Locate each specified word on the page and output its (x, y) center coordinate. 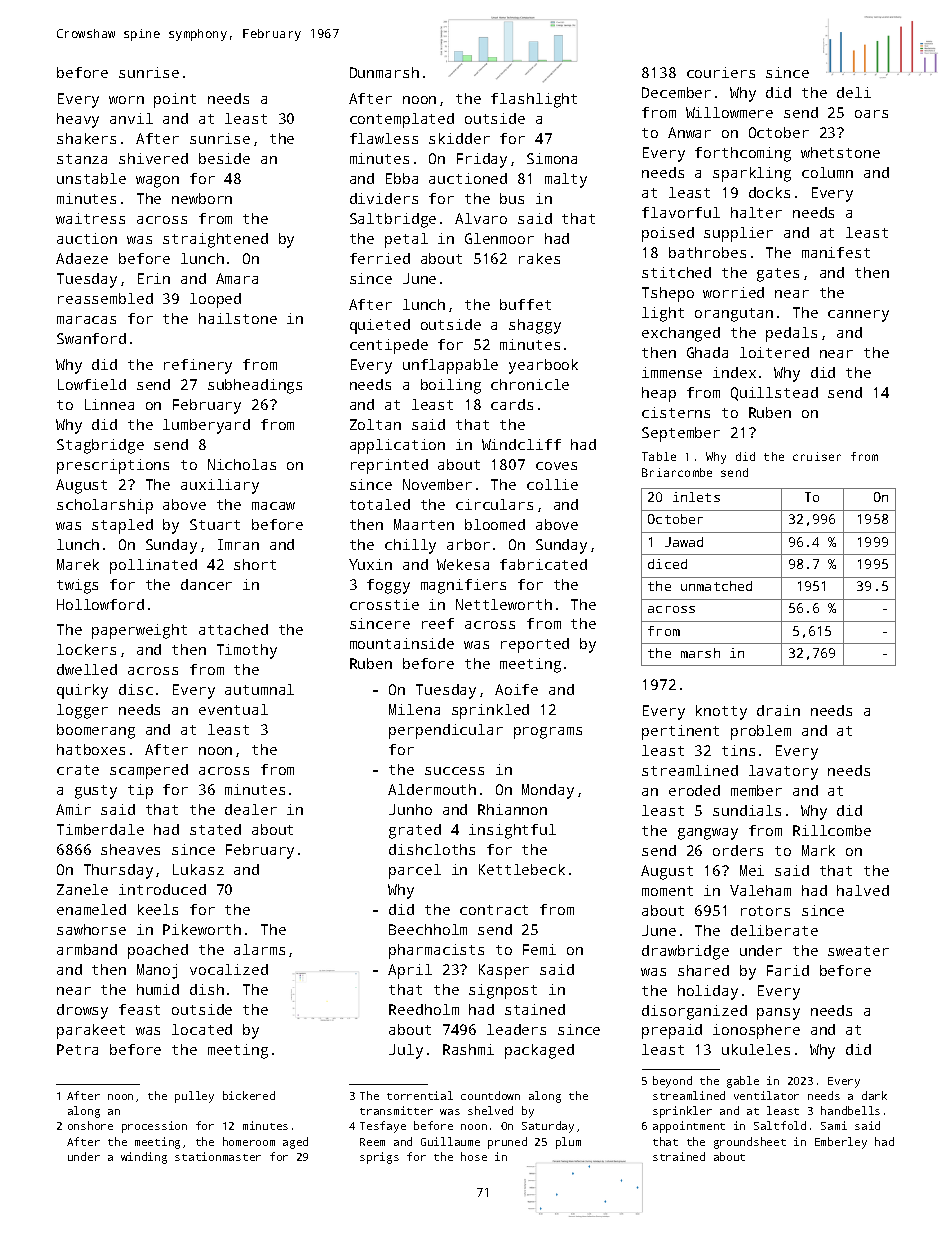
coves (556, 466)
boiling (451, 386)
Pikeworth (202, 929)
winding (144, 1158)
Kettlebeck (522, 869)
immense (672, 372)
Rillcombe (832, 830)
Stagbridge (100, 446)
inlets (696, 497)
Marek (78, 564)
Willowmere (729, 112)
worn (126, 100)
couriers (721, 72)
